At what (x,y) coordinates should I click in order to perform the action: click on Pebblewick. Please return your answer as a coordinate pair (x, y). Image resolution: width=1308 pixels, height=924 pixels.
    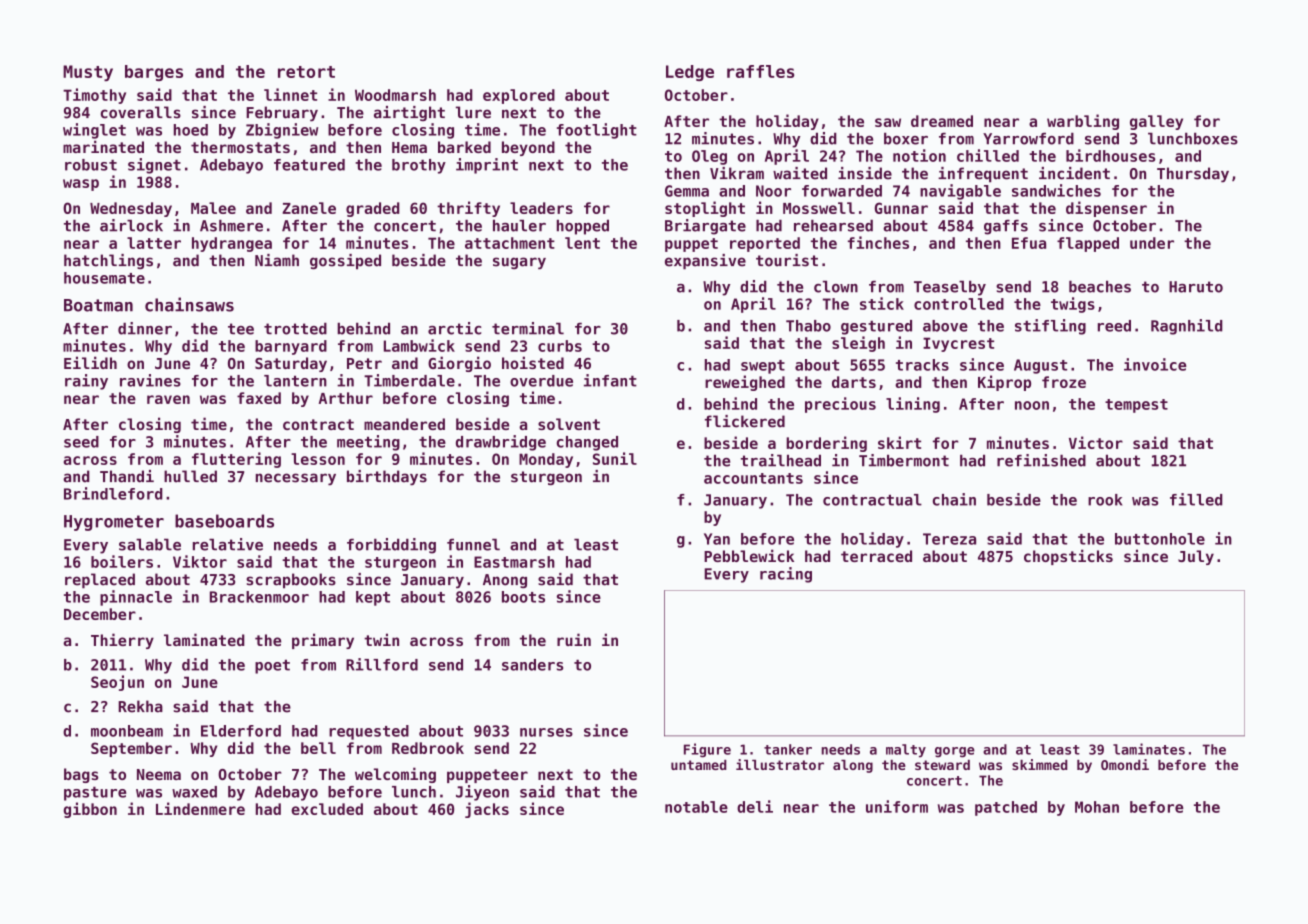
    Looking at the image, I should click on (749, 555).
